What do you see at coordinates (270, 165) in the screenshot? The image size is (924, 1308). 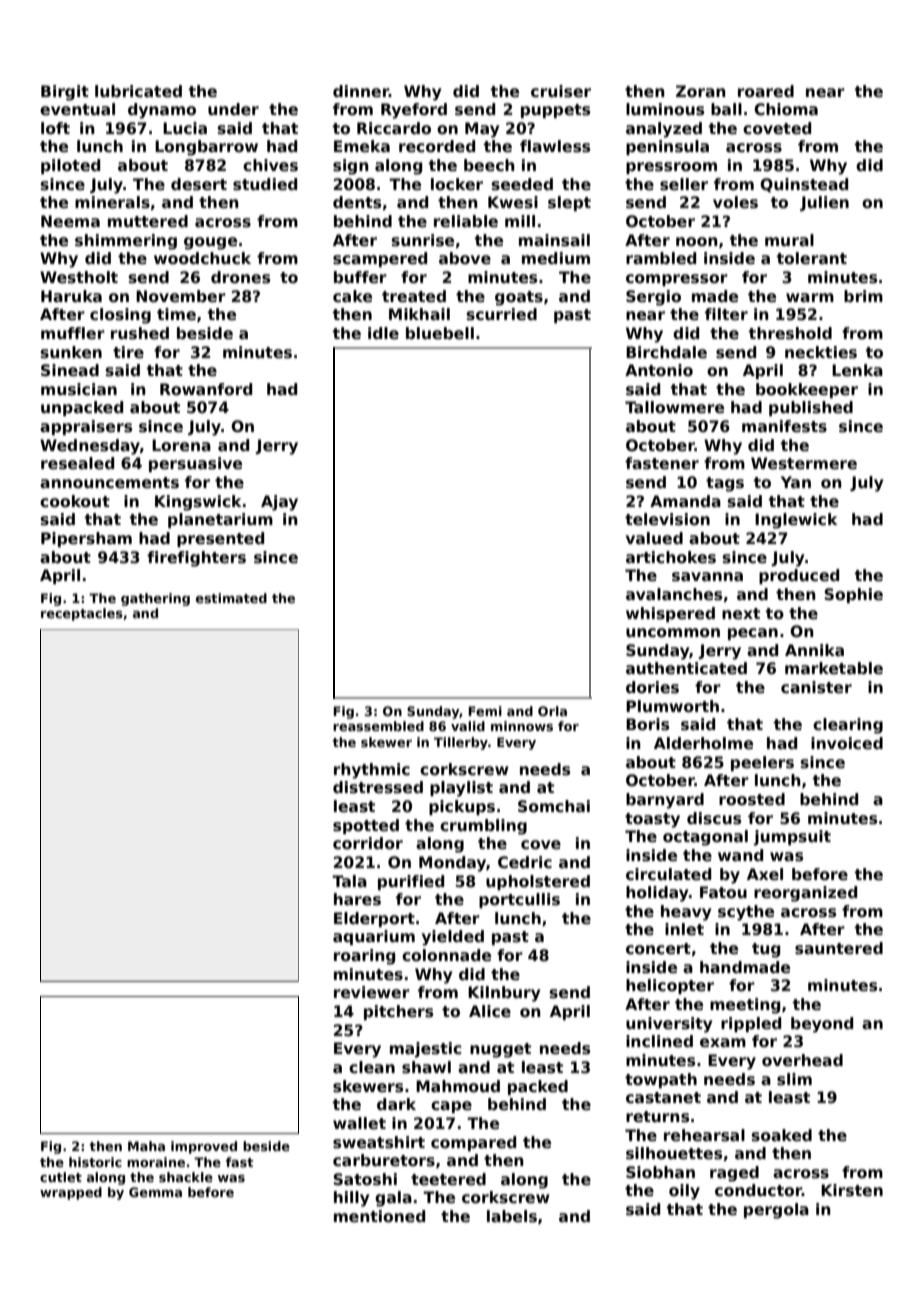 I see `chives` at bounding box center [270, 165].
